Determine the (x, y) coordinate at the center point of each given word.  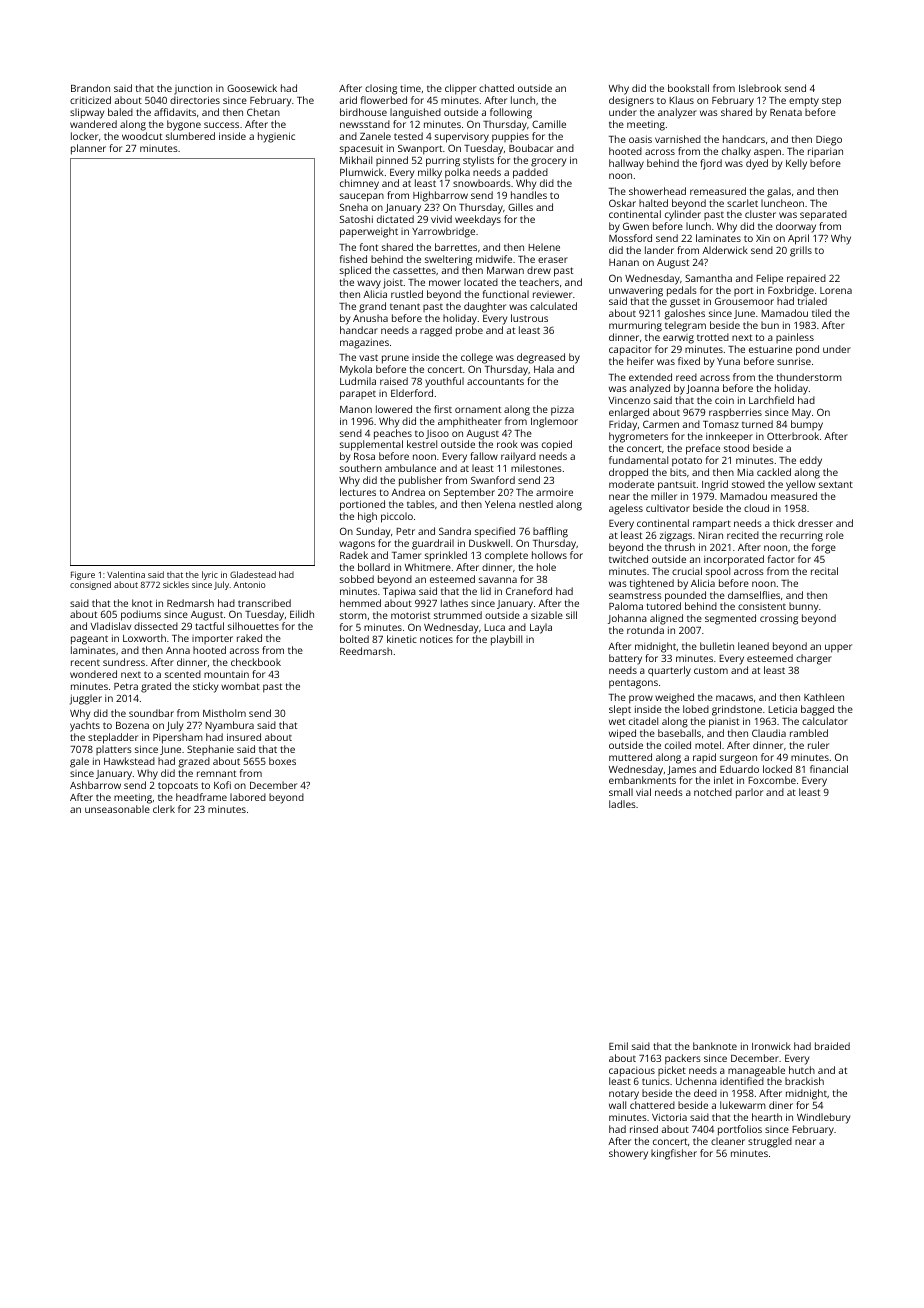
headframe (201, 797)
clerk (164, 809)
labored (248, 797)
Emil (618, 1046)
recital (824, 571)
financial (829, 769)
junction (193, 89)
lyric (210, 575)
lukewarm (743, 1105)
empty (804, 102)
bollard (374, 567)
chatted (496, 88)
